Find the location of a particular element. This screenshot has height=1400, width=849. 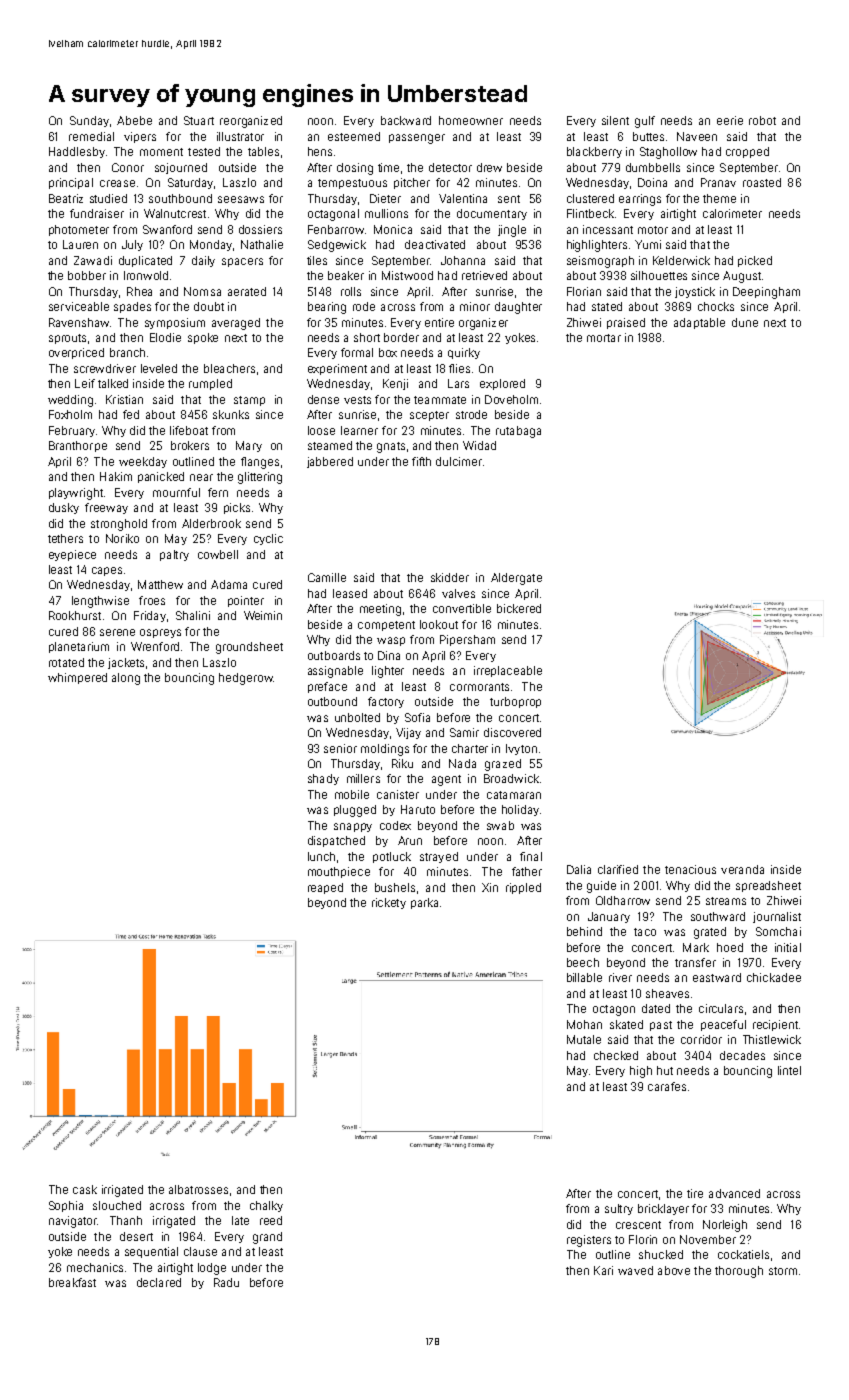

whimpered is located at coordinates (77, 678).
